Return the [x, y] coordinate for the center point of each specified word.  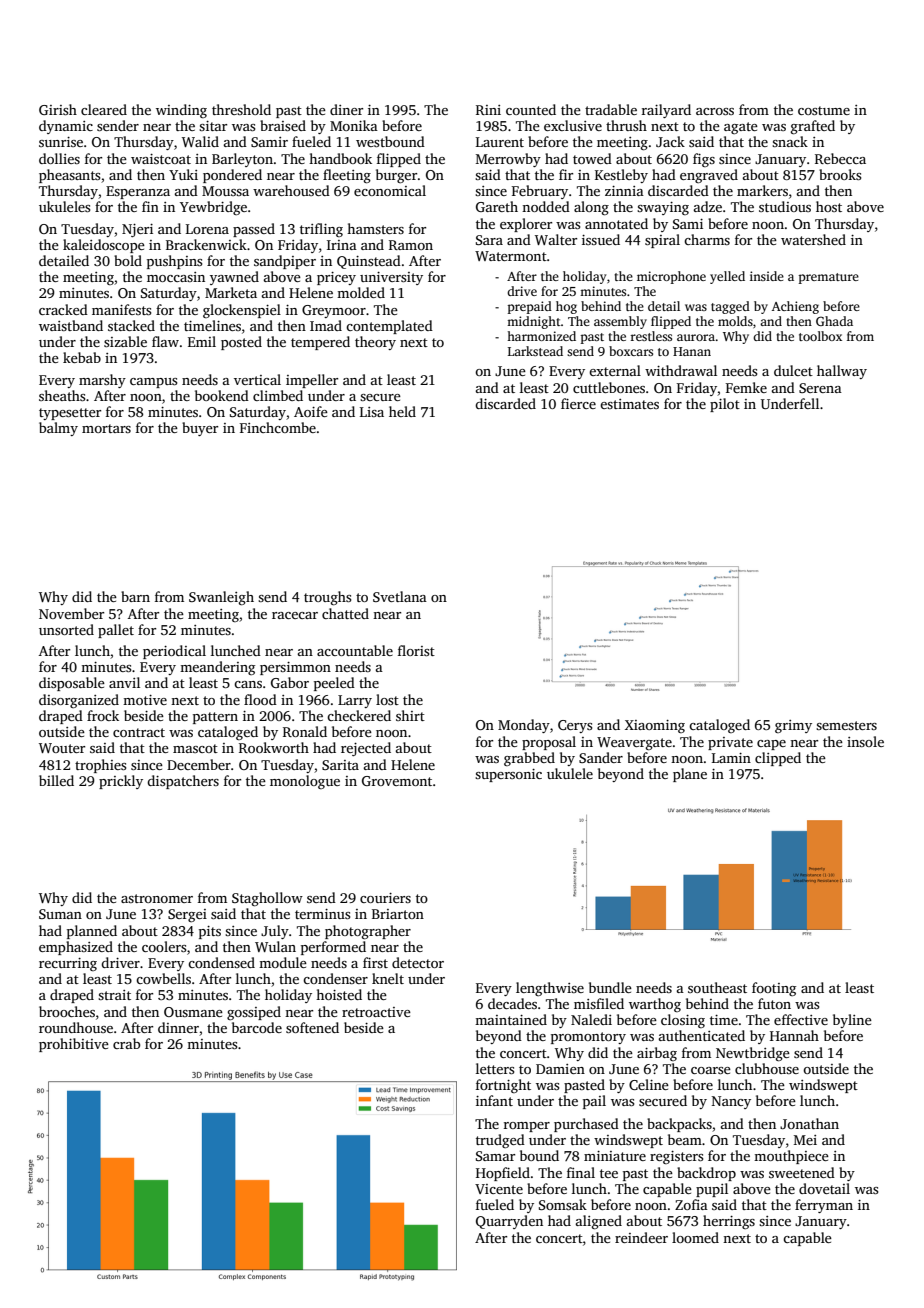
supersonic [508, 775]
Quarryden [509, 1222]
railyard [666, 111]
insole [865, 741]
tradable [611, 109]
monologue [305, 782]
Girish [58, 109]
